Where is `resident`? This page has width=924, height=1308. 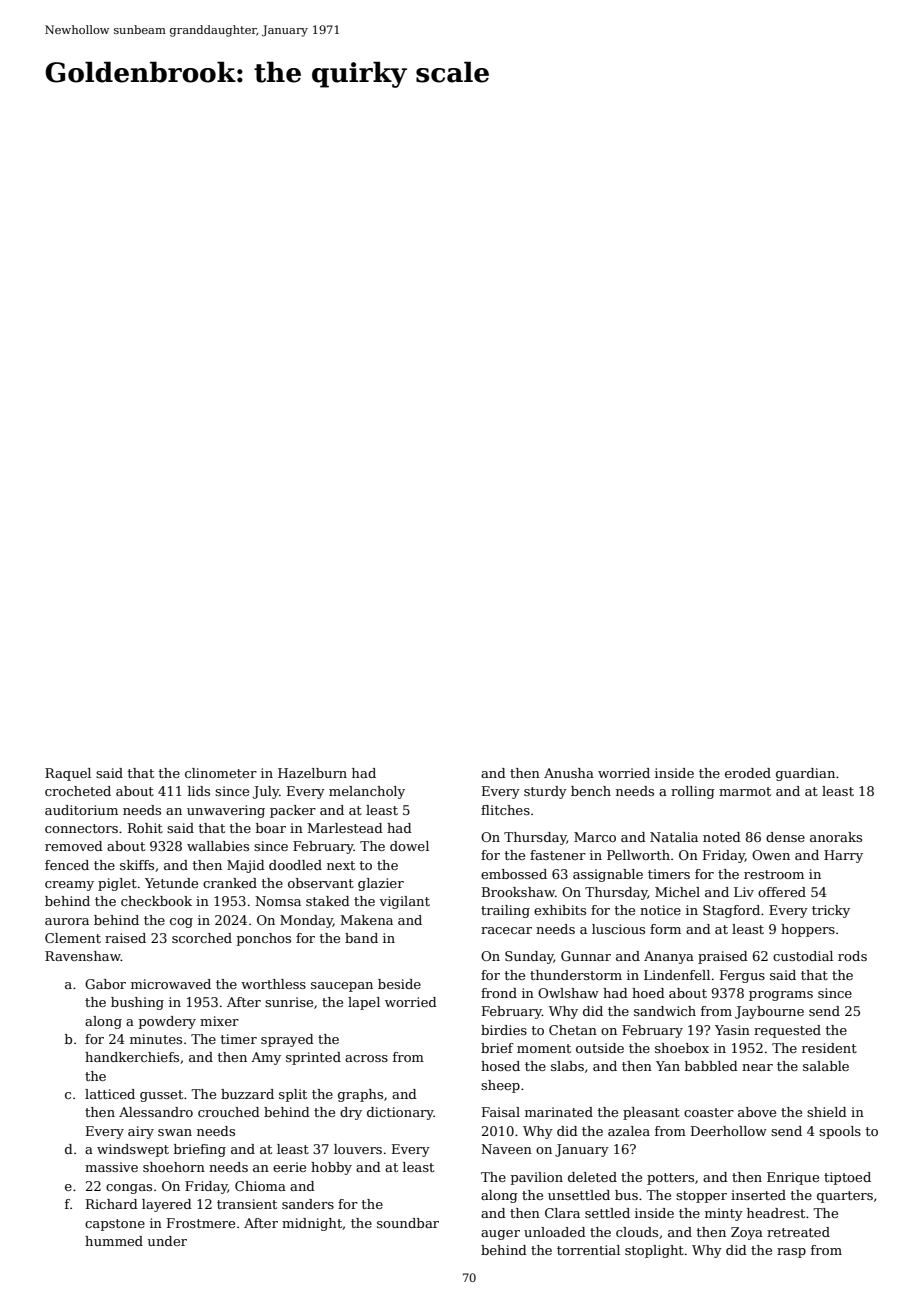 resident is located at coordinates (829, 1048).
